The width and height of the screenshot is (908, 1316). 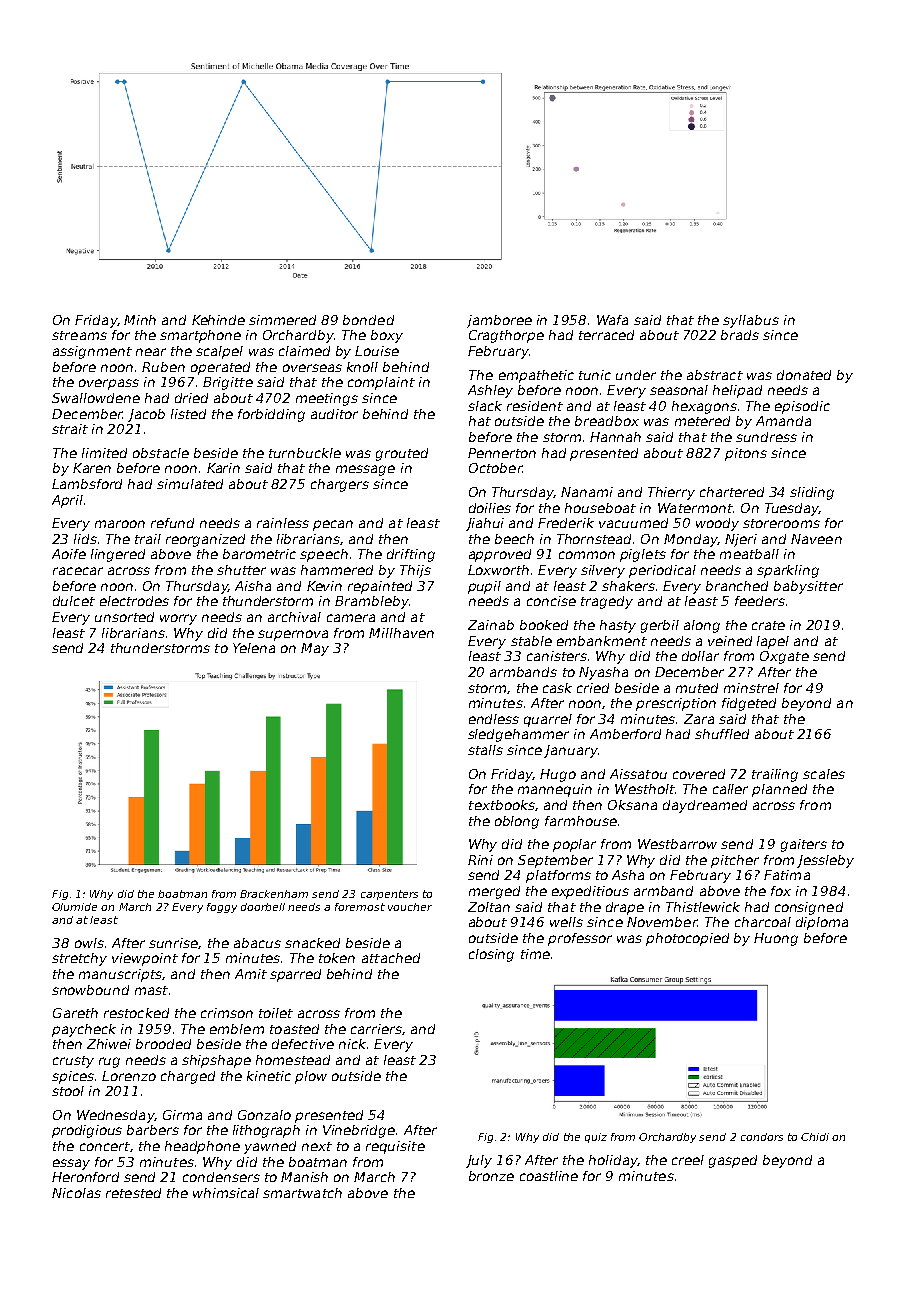 What do you see at coordinates (499, 321) in the screenshot?
I see `jamboree` at bounding box center [499, 321].
